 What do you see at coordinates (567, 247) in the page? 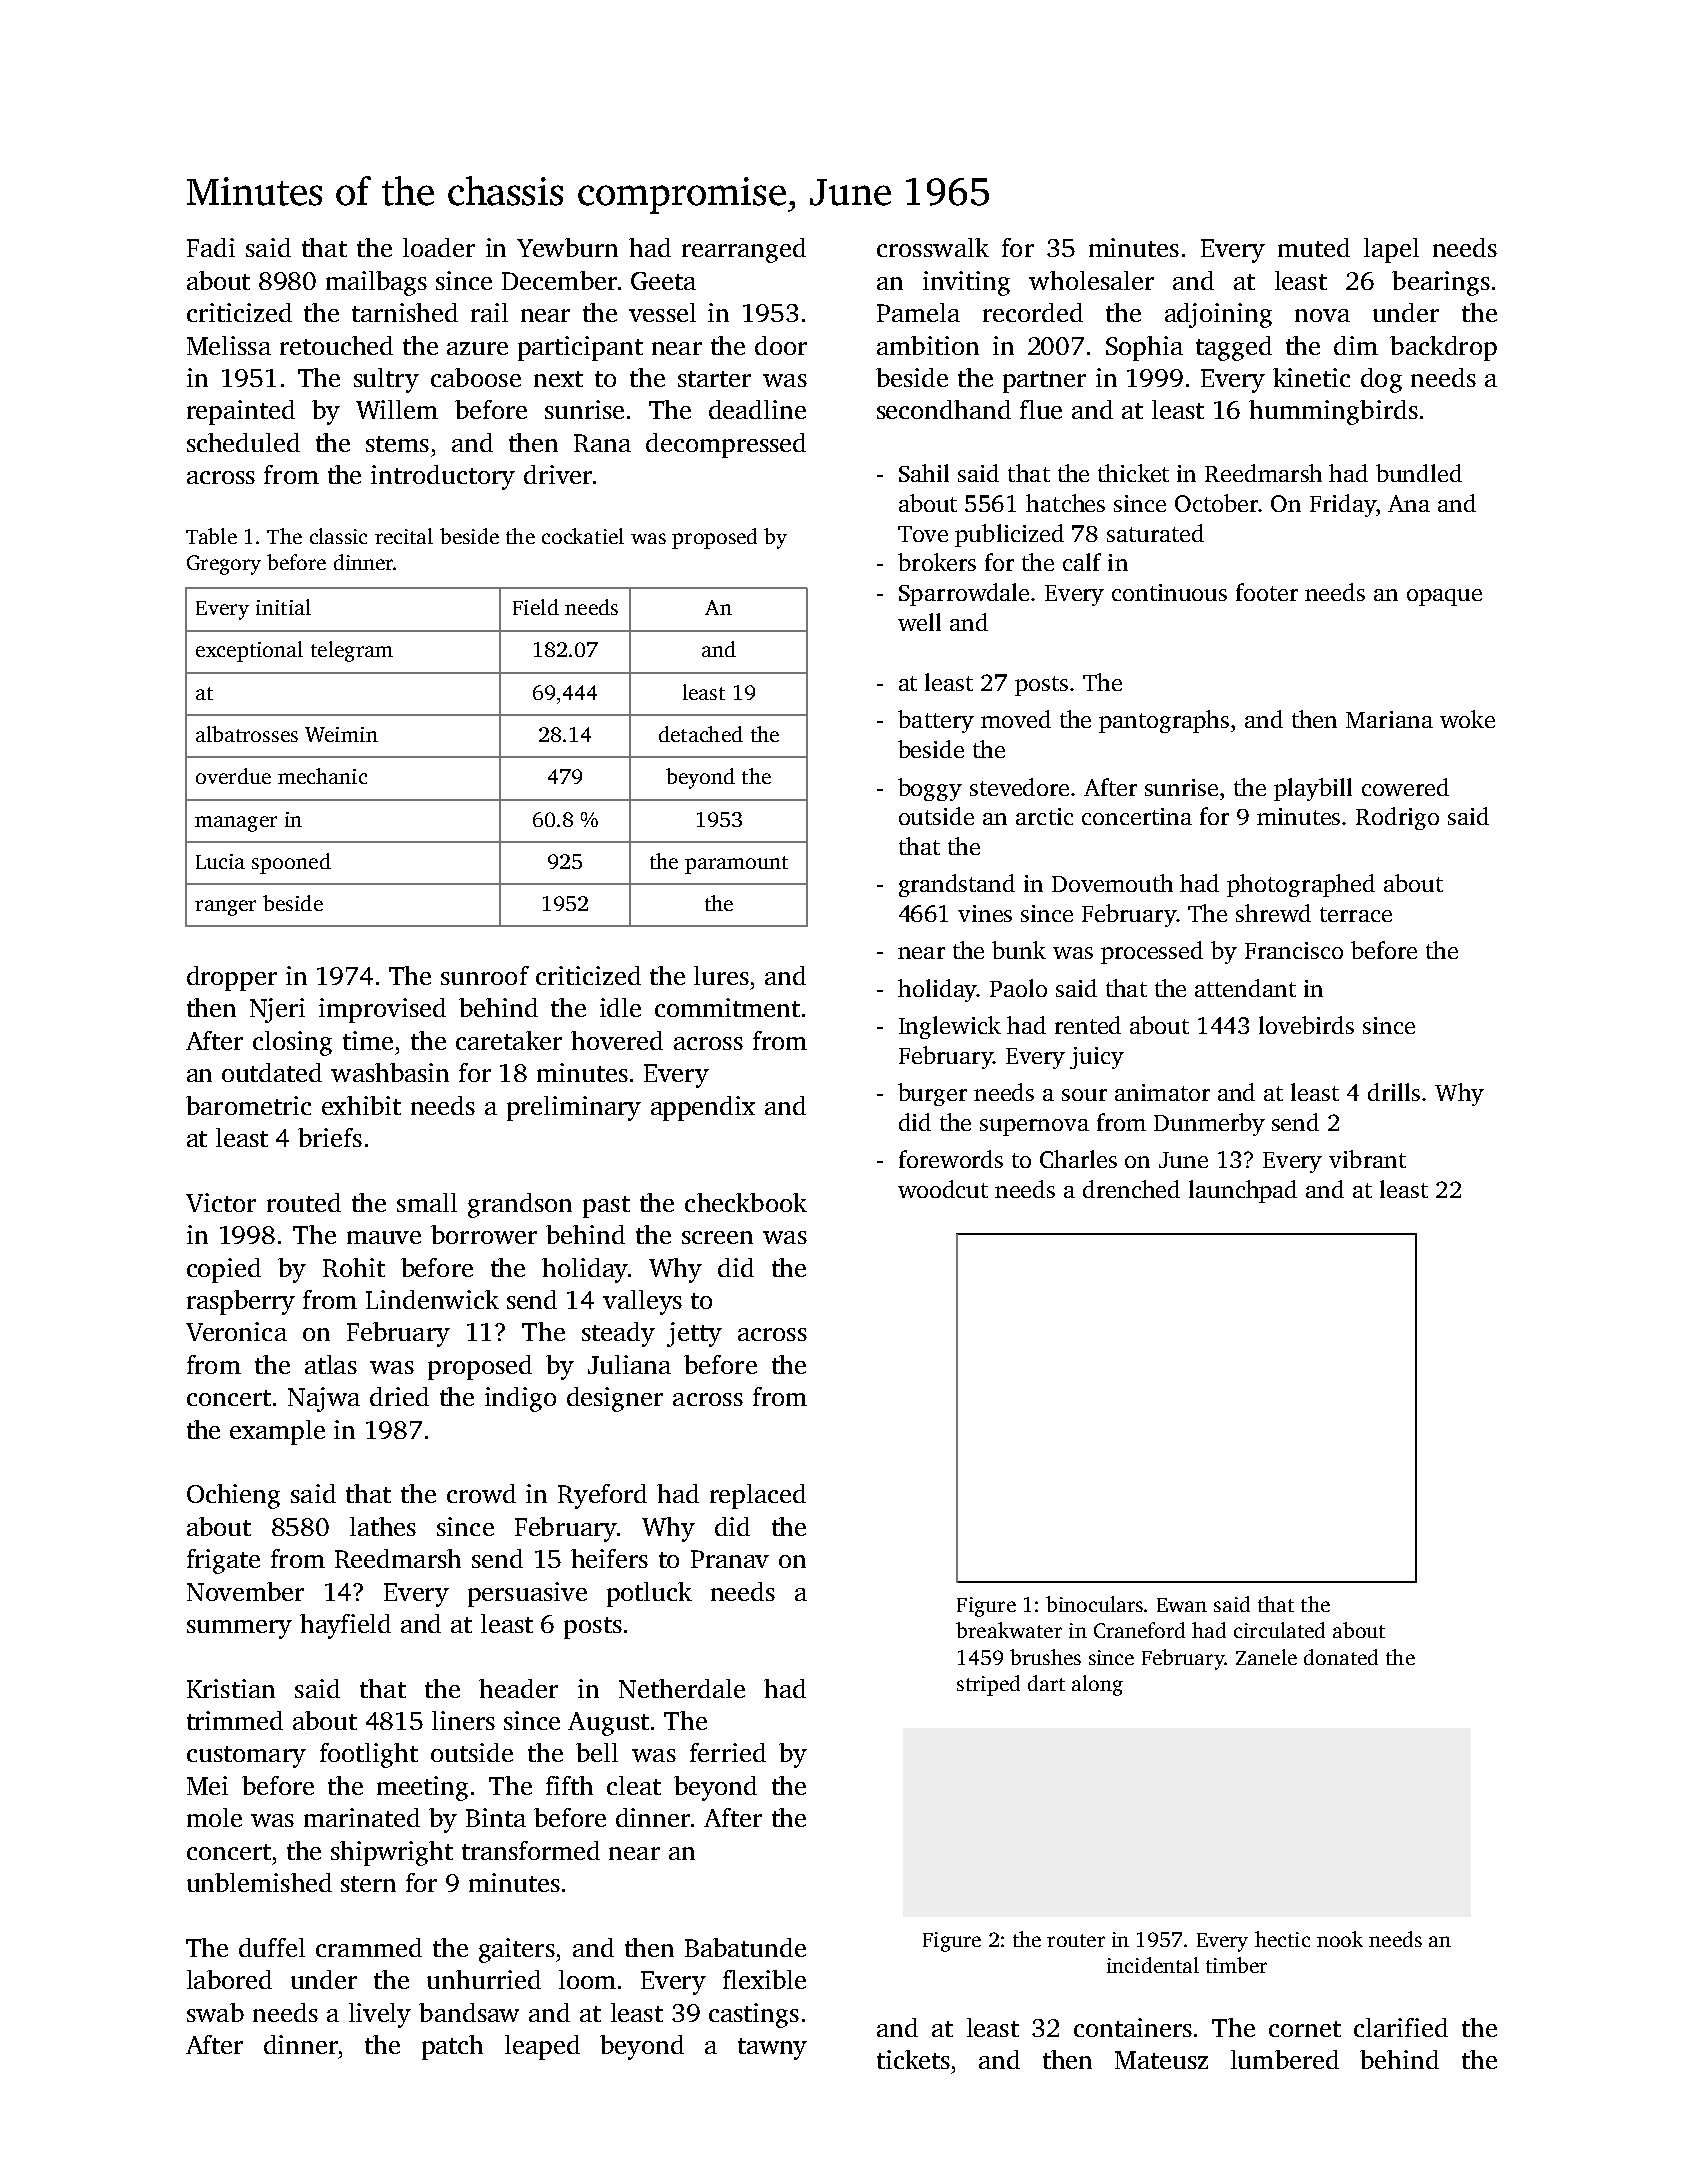
I see `Yewburn` at bounding box center [567, 247].
